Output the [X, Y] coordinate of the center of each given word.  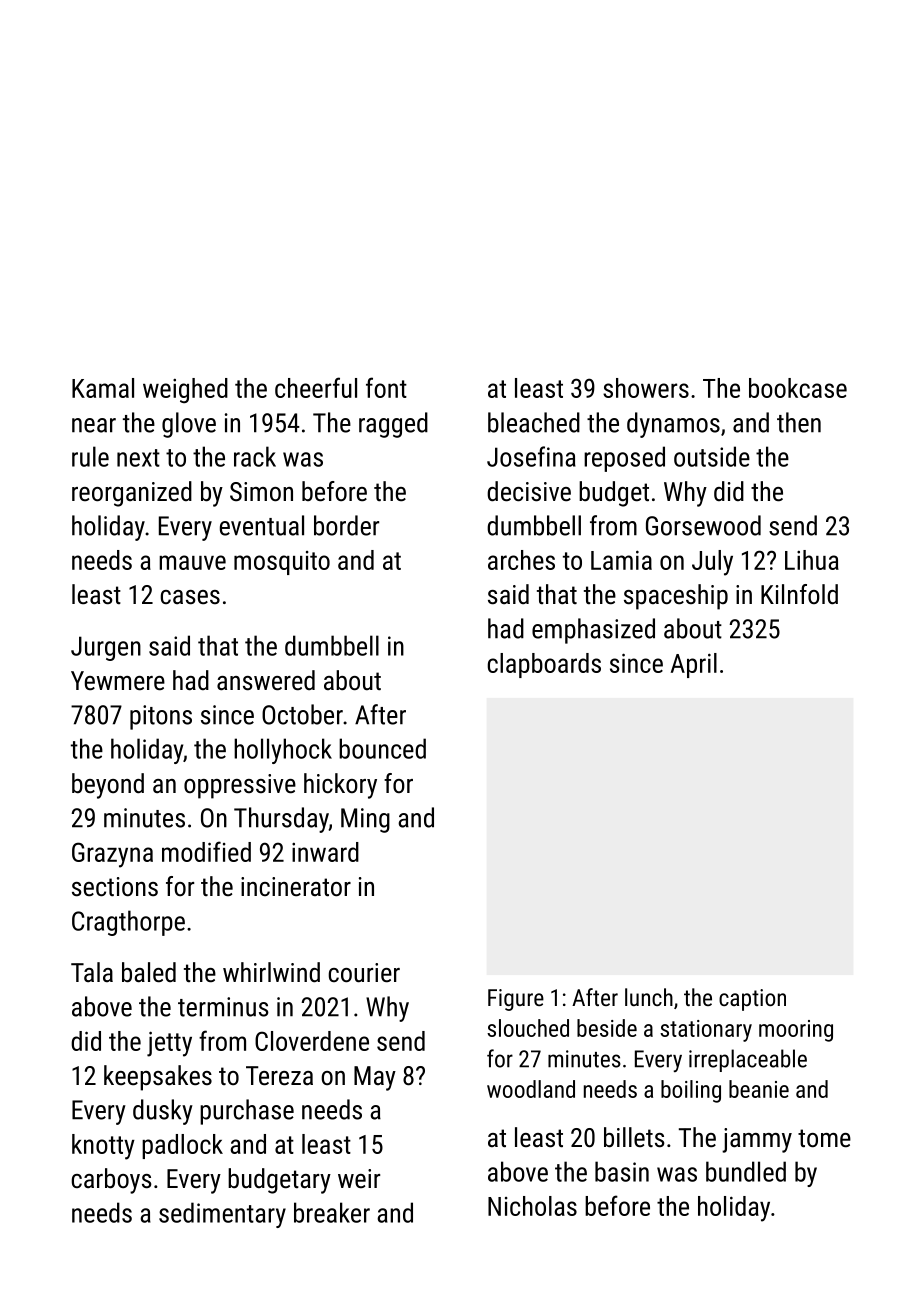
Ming [365, 820]
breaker [332, 1212]
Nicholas [532, 1206]
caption [752, 1000]
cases [190, 597]
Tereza [279, 1076]
